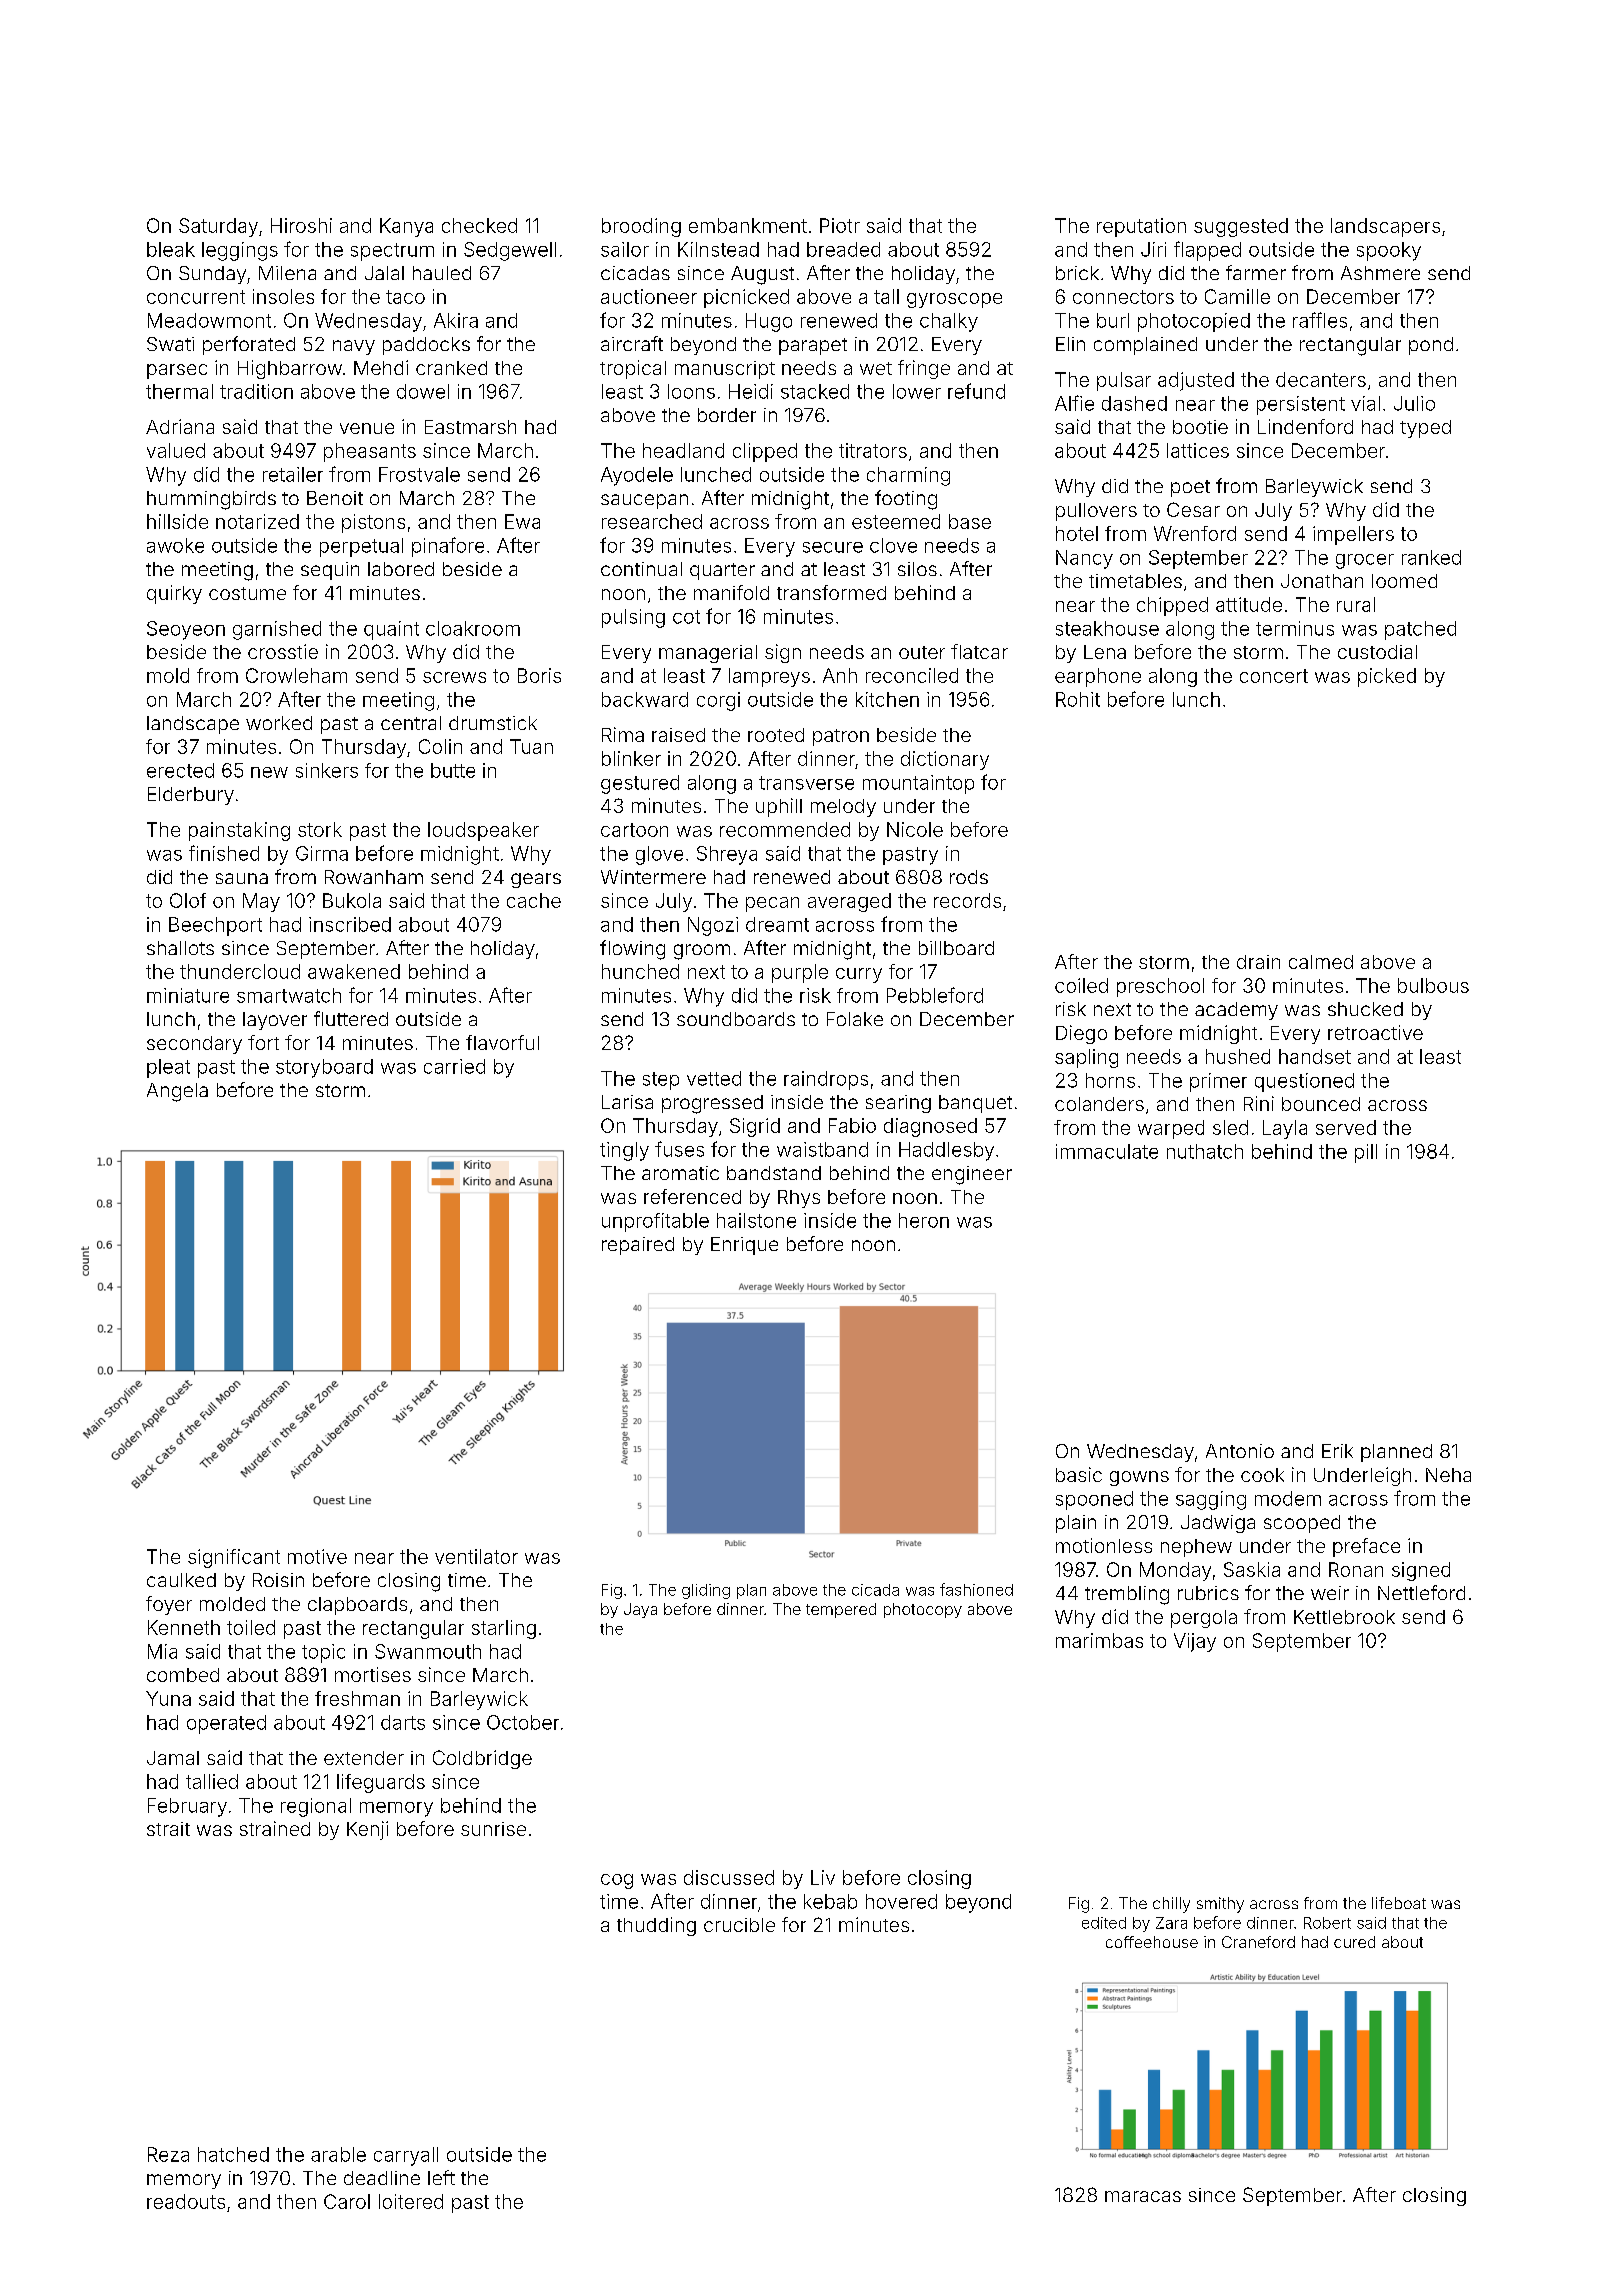 This screenshot has width=1620, height=2292. What do you see at coordinates (1094, 1500) in the screenshot?
I see `spooned` at bounding box center [1094, 1500].
